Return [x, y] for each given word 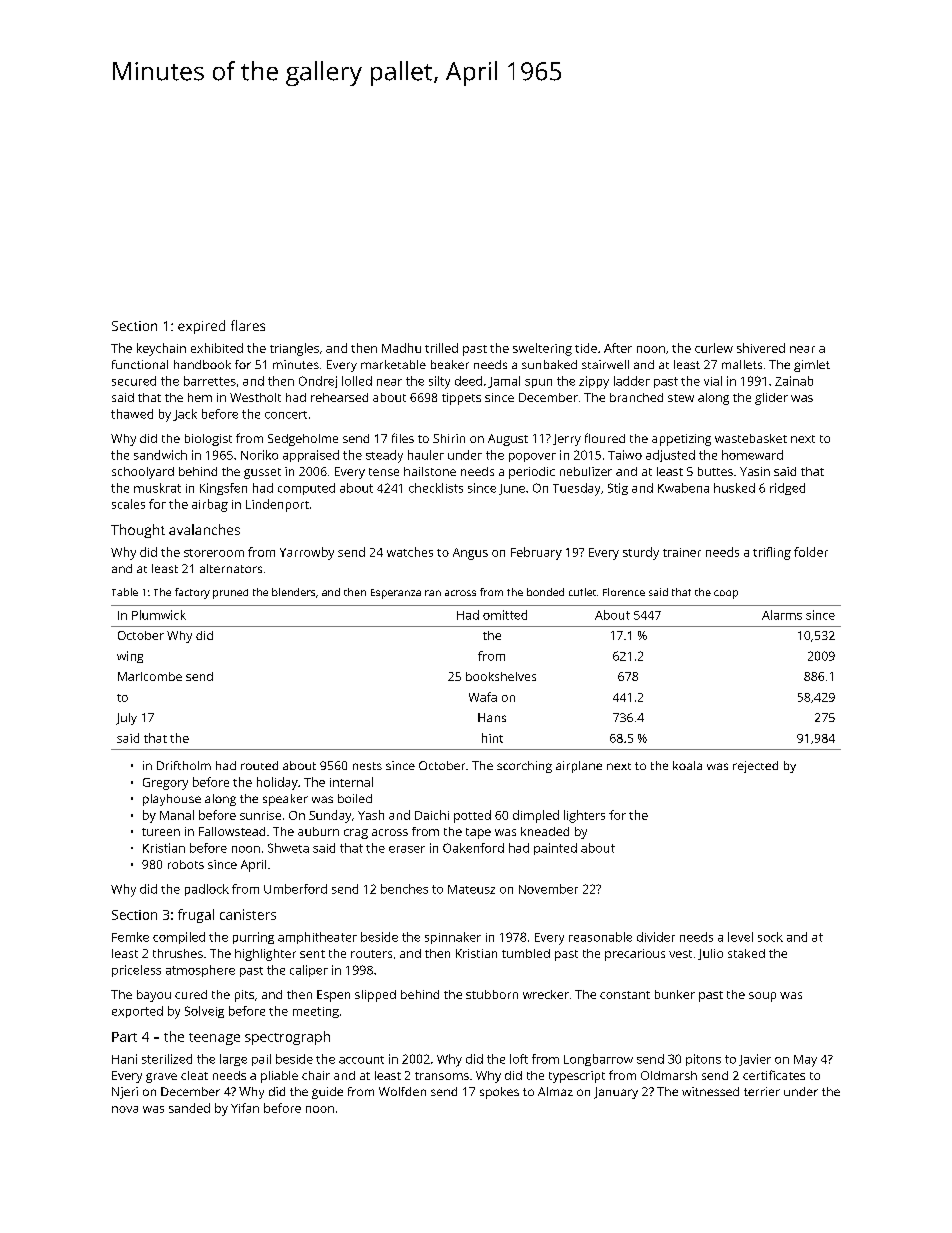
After [618, 348]
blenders [293, 592]
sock [770, 937]
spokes [499, 1093]
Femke [130, 937]
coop [726, 594]
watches [410, 552]
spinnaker [453, 938]
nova [125, 1109]
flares [248, 325]
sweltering [542, 349]
